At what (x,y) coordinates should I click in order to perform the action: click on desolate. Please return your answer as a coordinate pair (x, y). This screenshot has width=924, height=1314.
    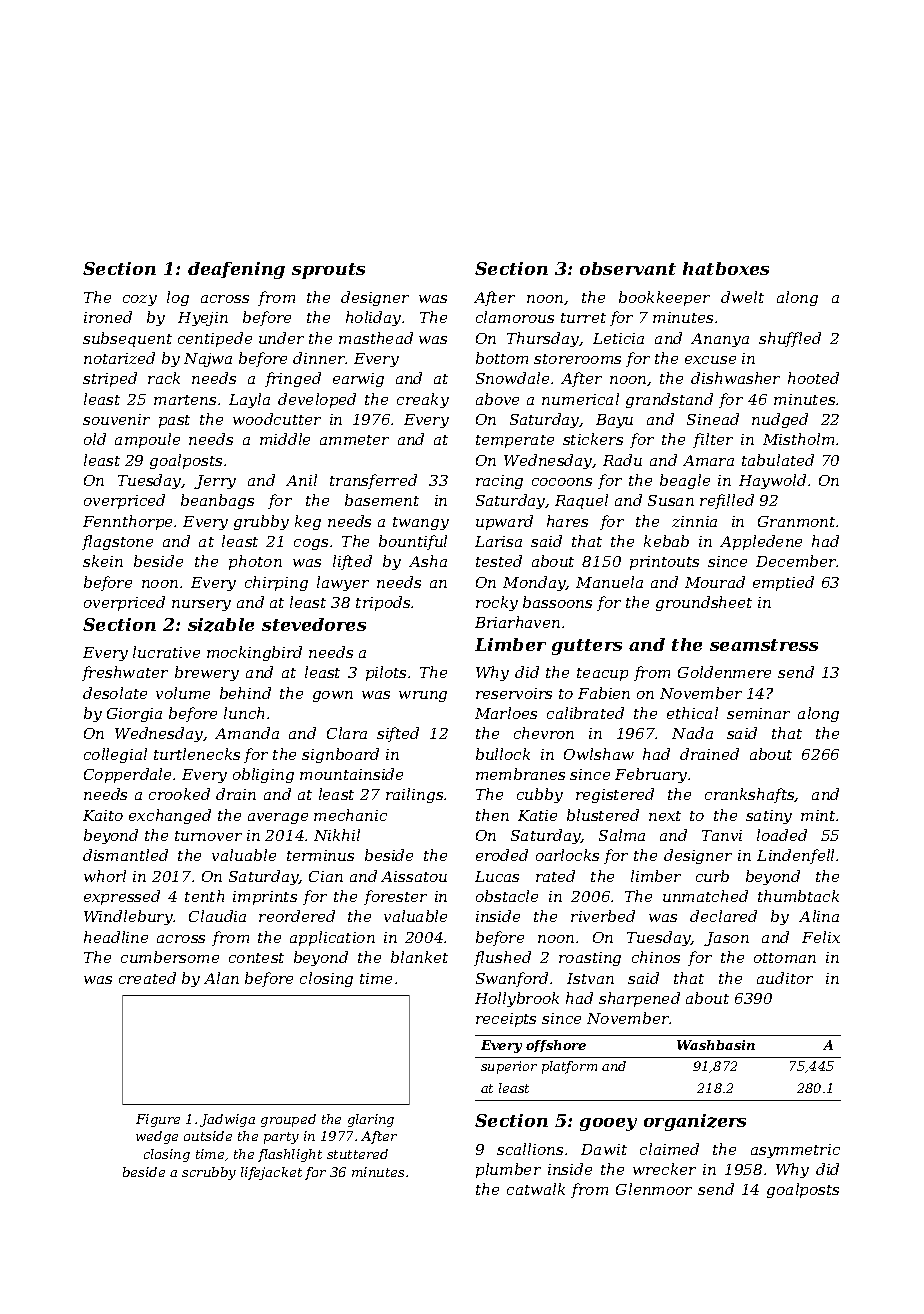
    Looking at the image, I should click on (115, 693).
